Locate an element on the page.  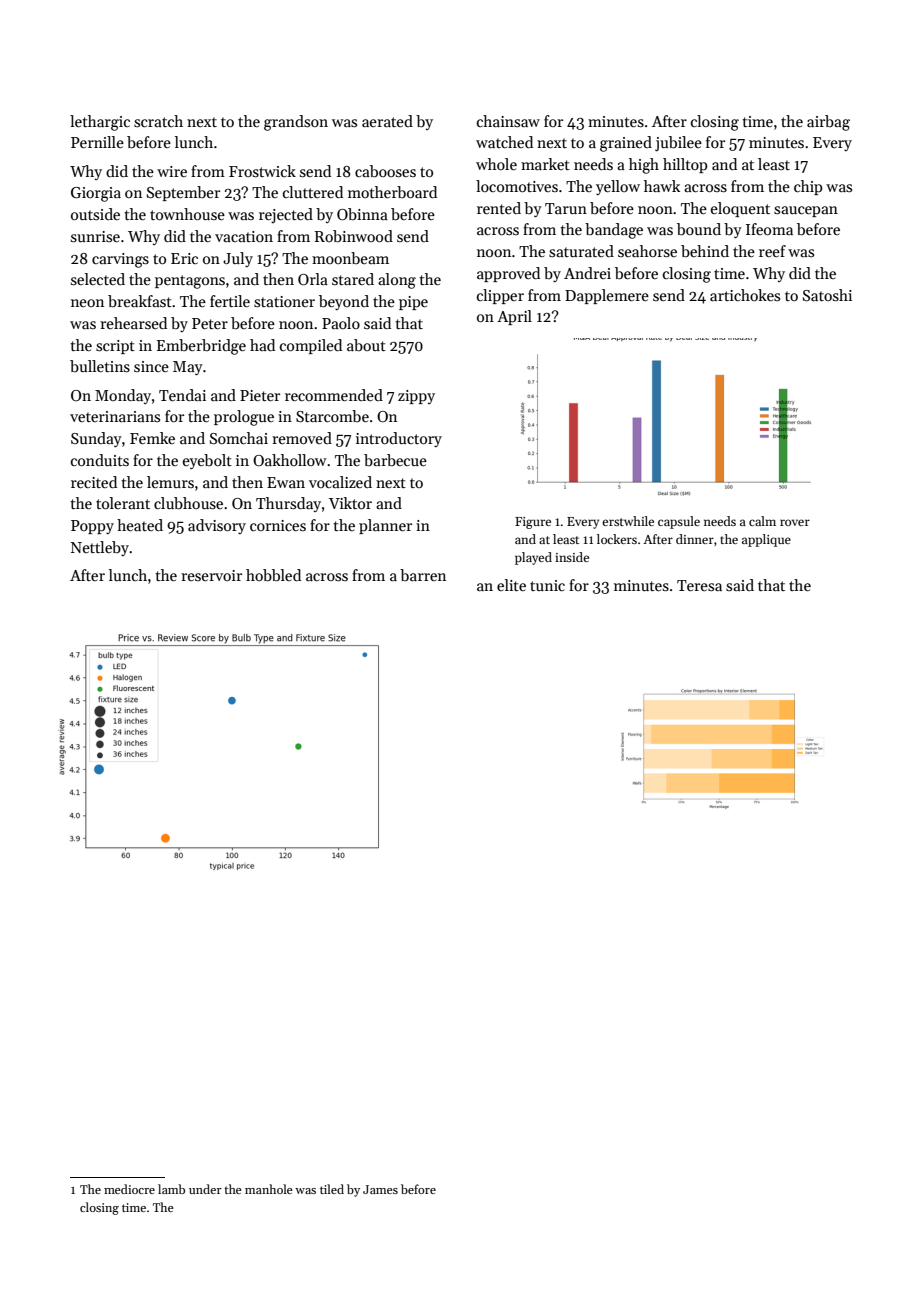
tiled is located at coordinates (332, 1189).
